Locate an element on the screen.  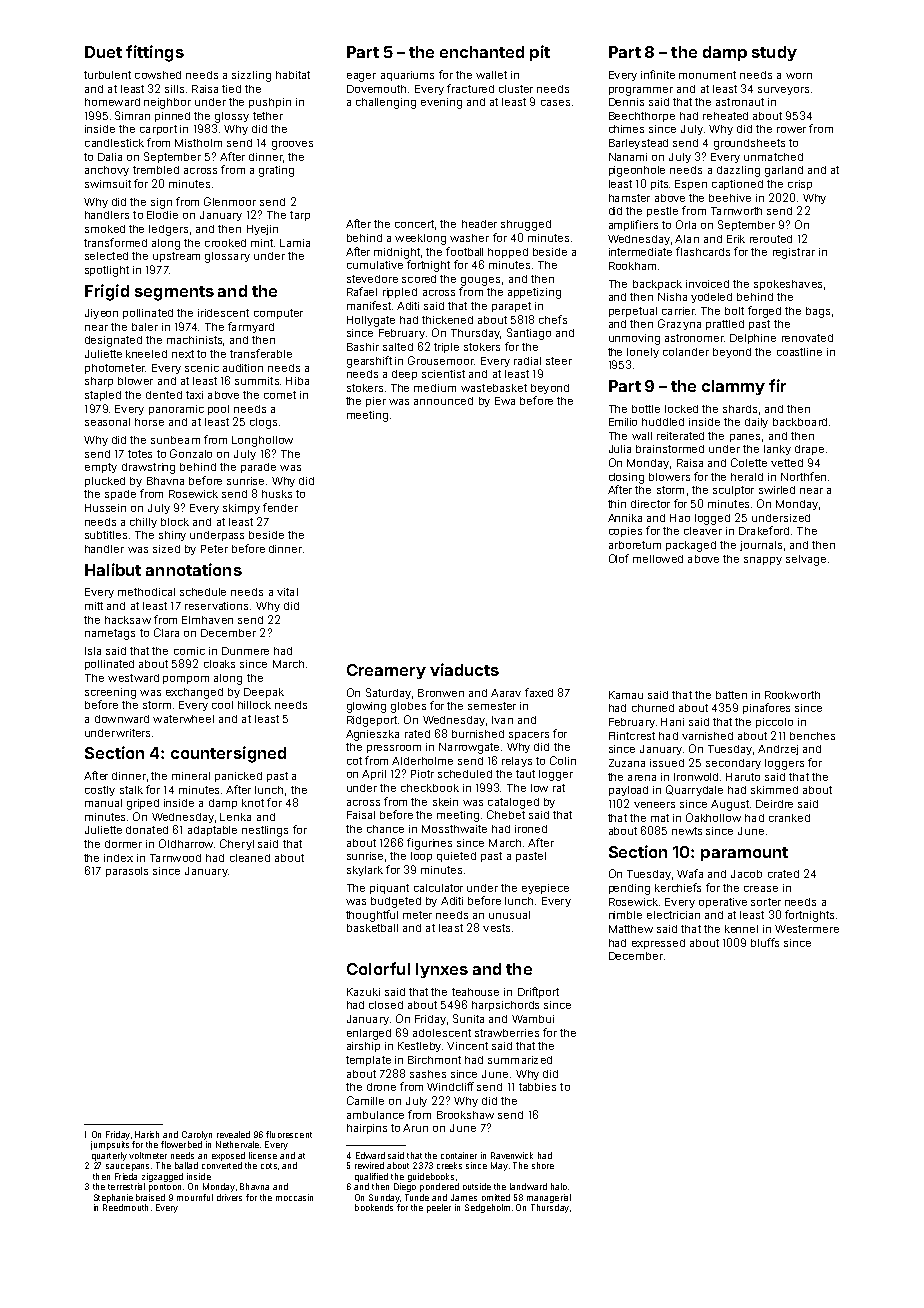
crisp is located at coordinates (800, 185).
